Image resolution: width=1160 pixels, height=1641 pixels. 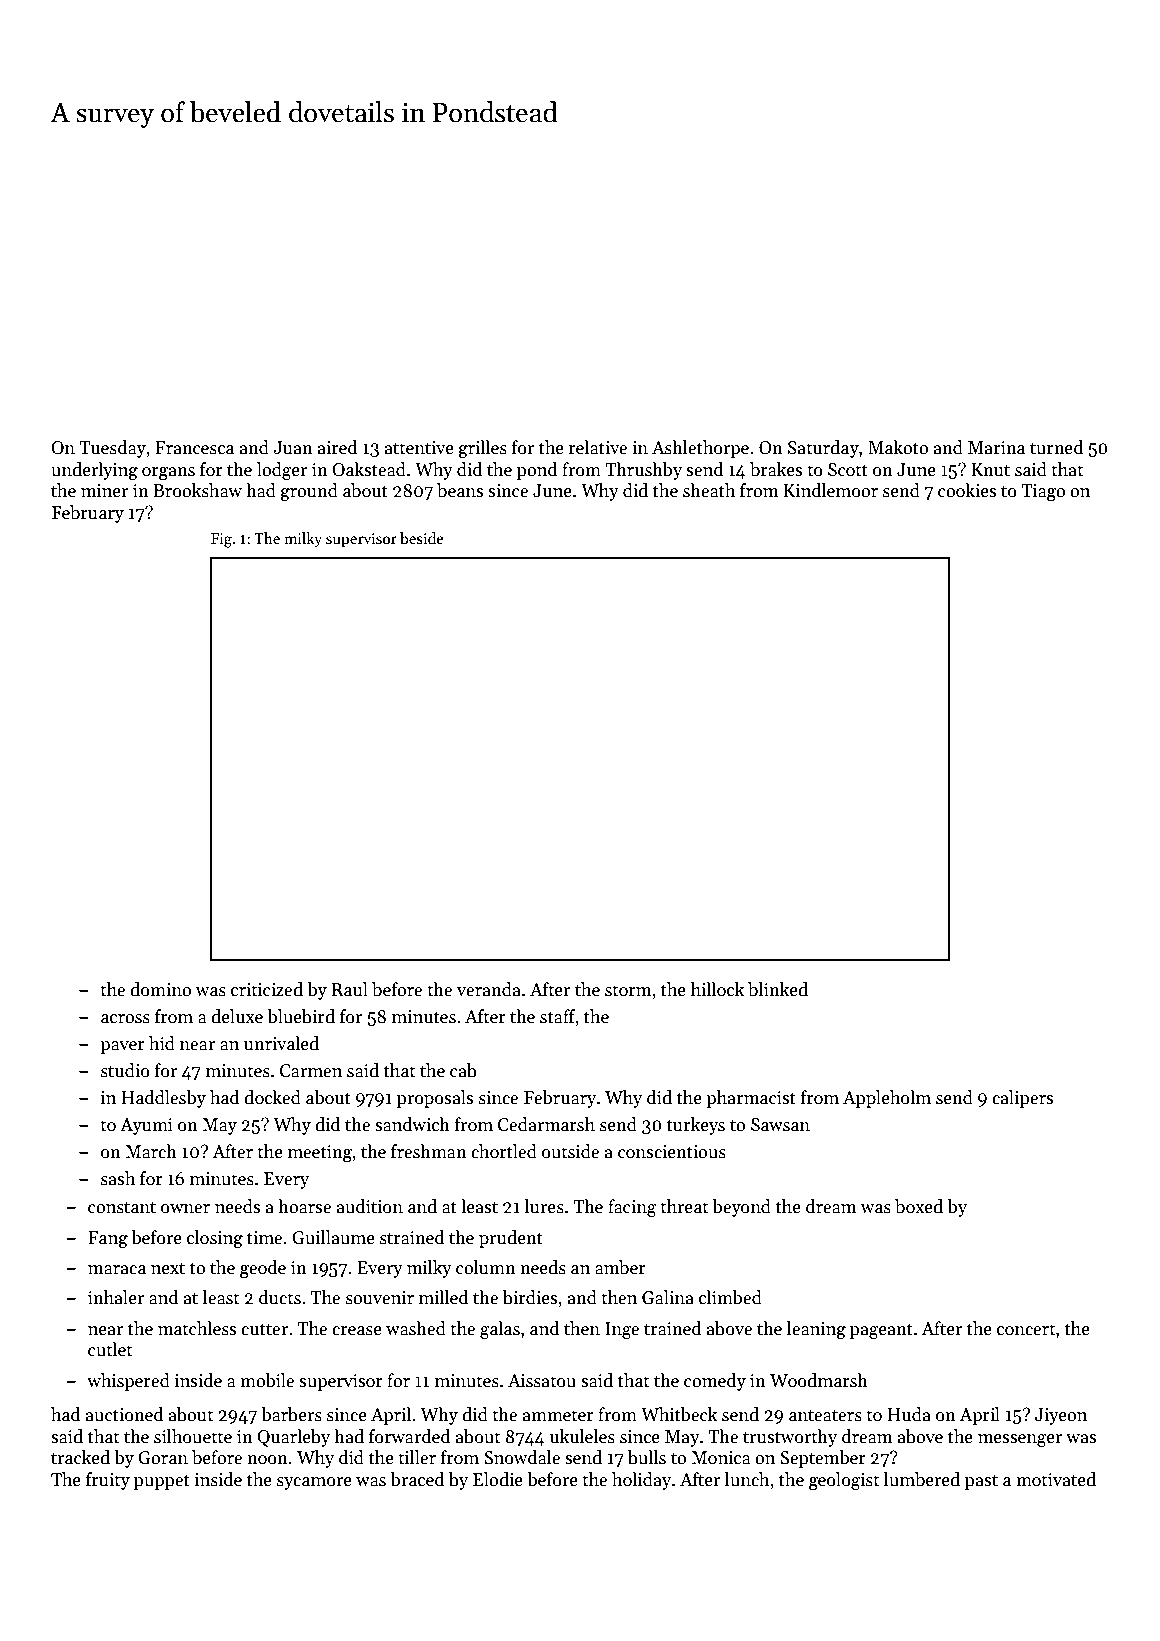 I want to click on staff, so click(x=558, y=1016).
